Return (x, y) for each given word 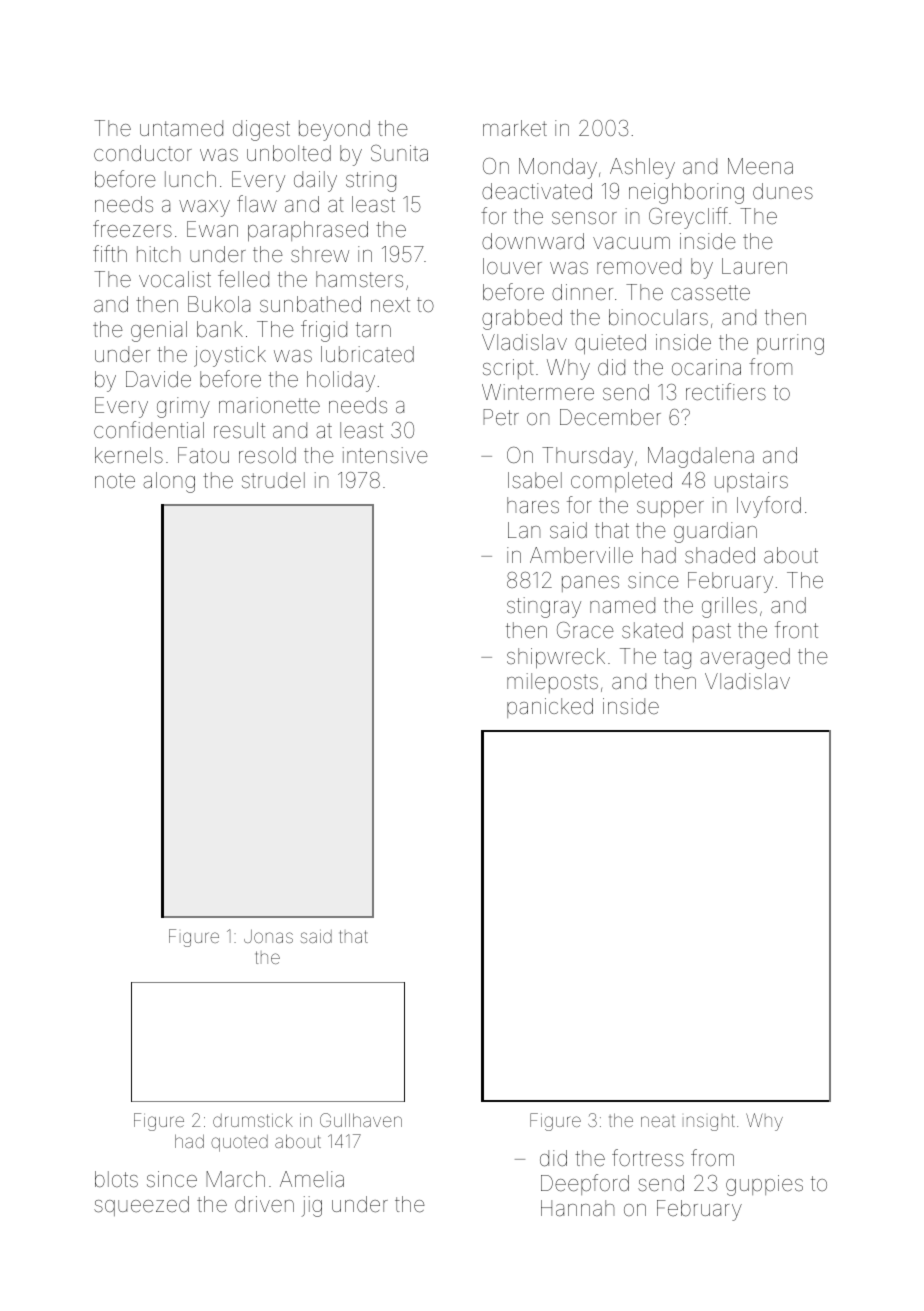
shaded (720, 555)
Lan (524, 530)
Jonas (268, 936)
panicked (550, 708)
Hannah (577, 1208)
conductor (143, 153)
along (169, 482)
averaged (745, 658)
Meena (760, 166)
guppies (764, 1185)
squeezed (141, 1206)
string (371, 181)
